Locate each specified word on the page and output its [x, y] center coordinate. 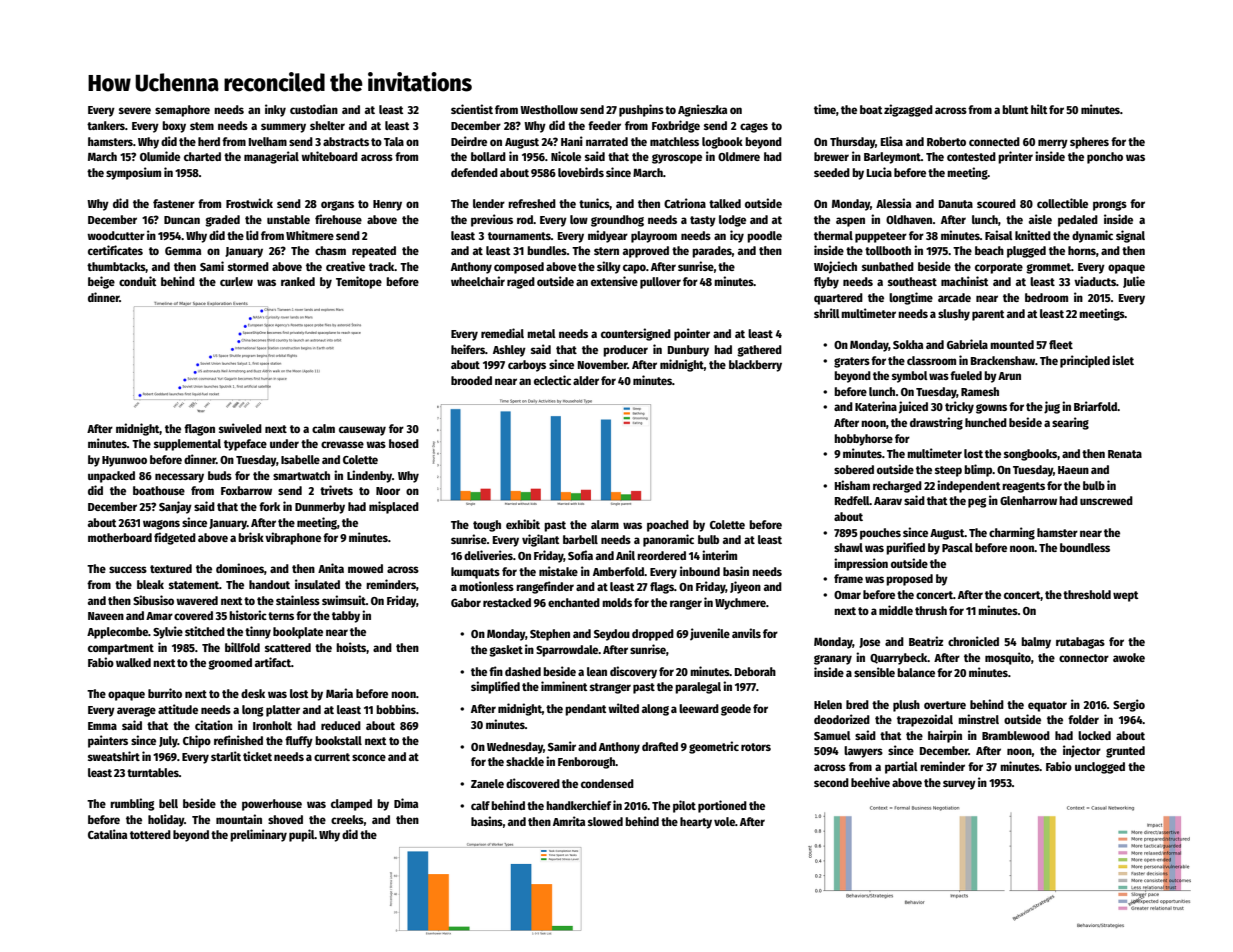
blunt [1015, 109]
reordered [661, 555]
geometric [714, 747]
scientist [472, 109]
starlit [226, 756]
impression [861, 564]
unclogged [1100, 768]
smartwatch [301, 475]
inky [275, 110]
